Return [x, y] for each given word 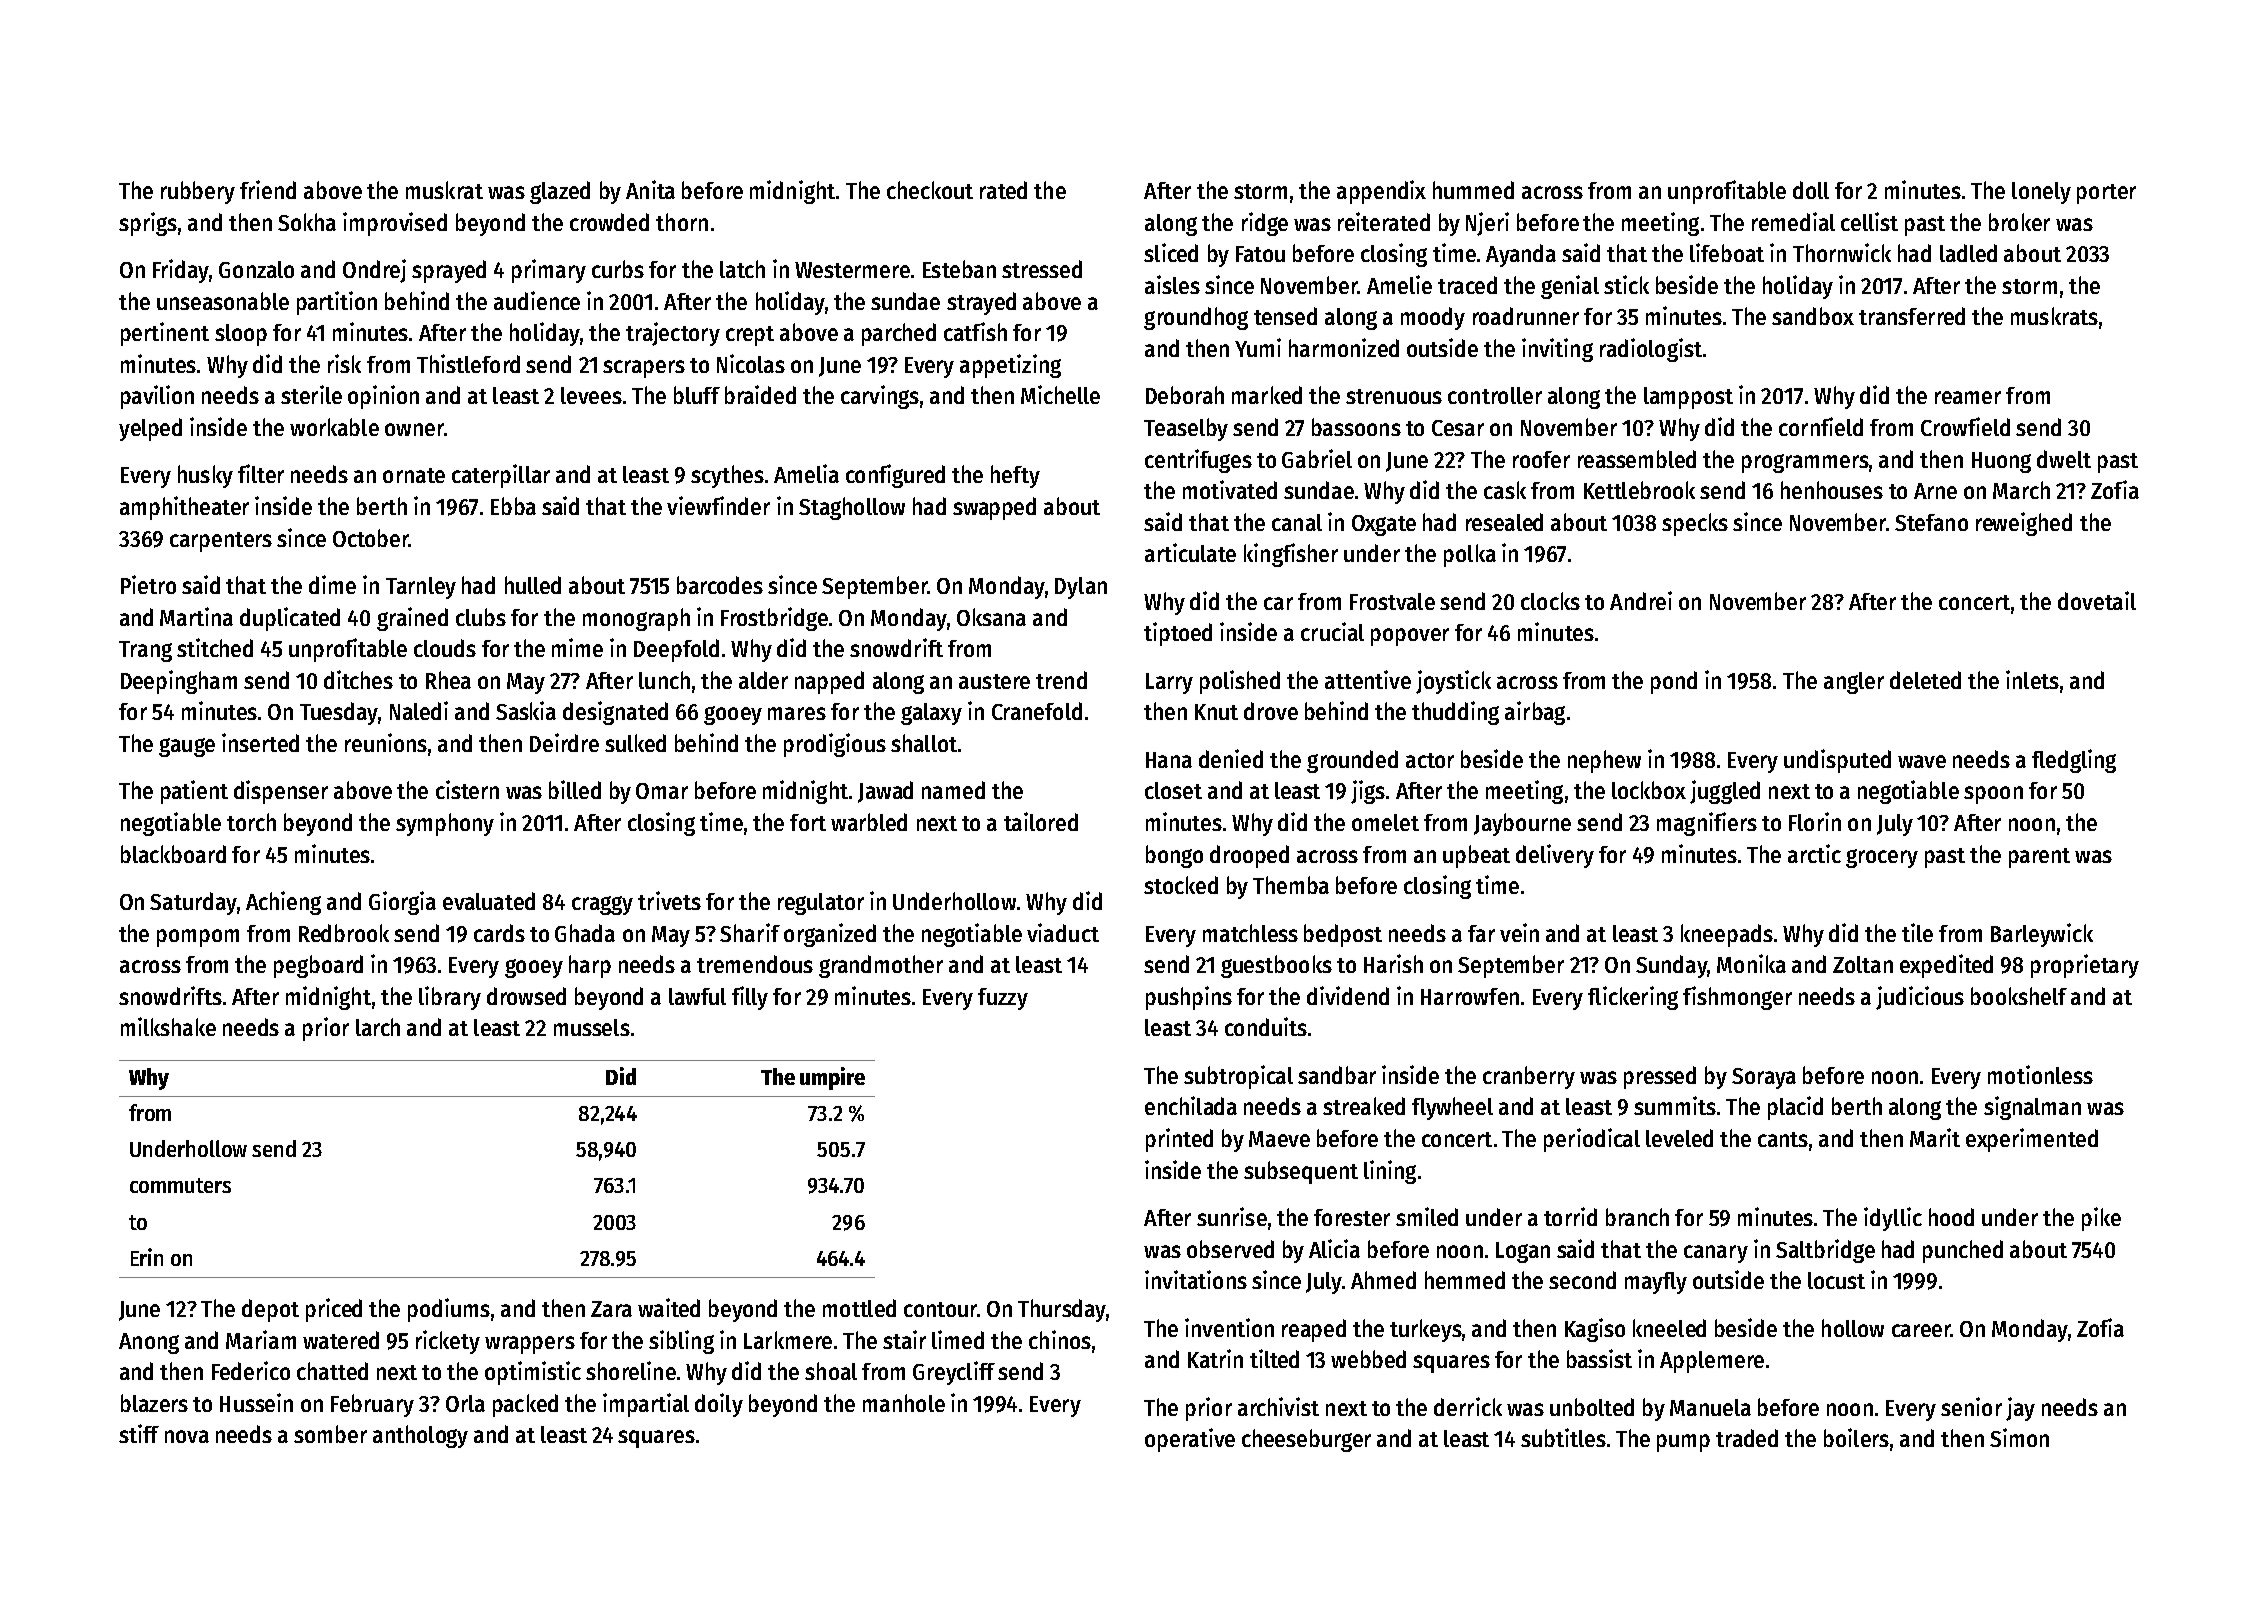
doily [719, 1405]
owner [414, 429]
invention [1229, 1327]
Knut [1216, 712]
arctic [1814, 853]
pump [1683, 1443]
